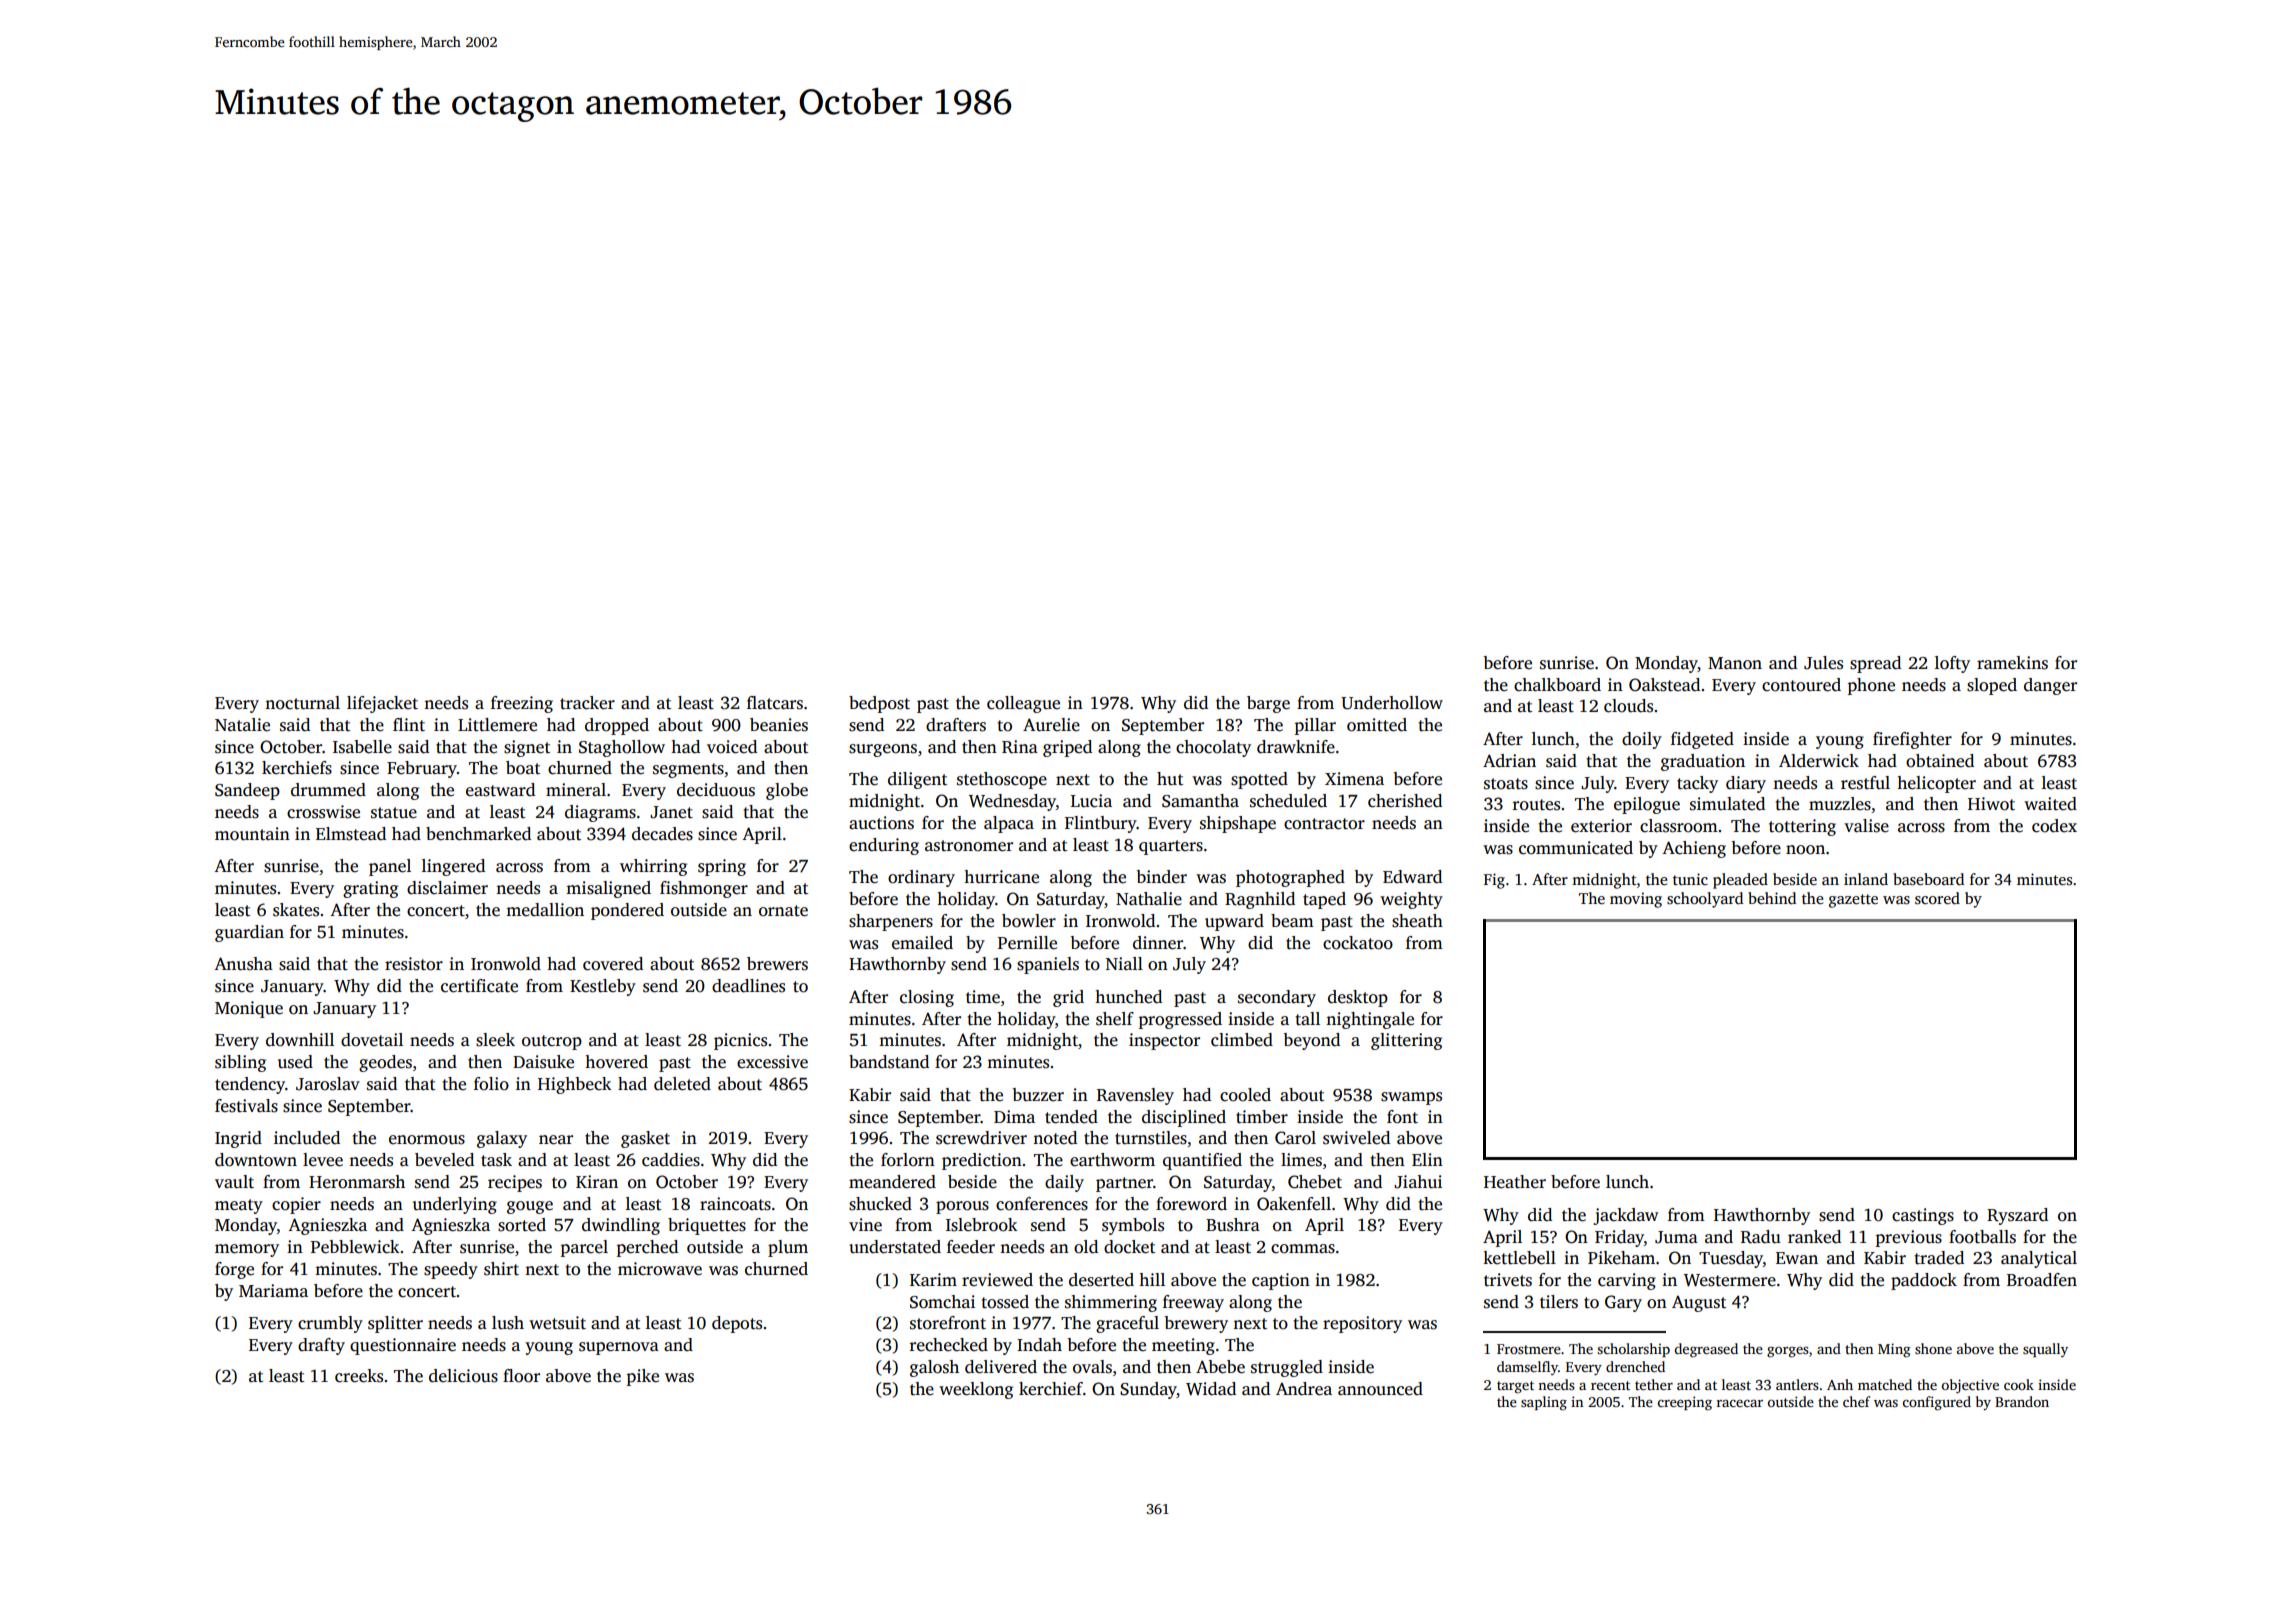 The image size is (2292, 1620). Describe the element at coordinates (982, 1161) in the screenshot. I see `prediction` at that location.
